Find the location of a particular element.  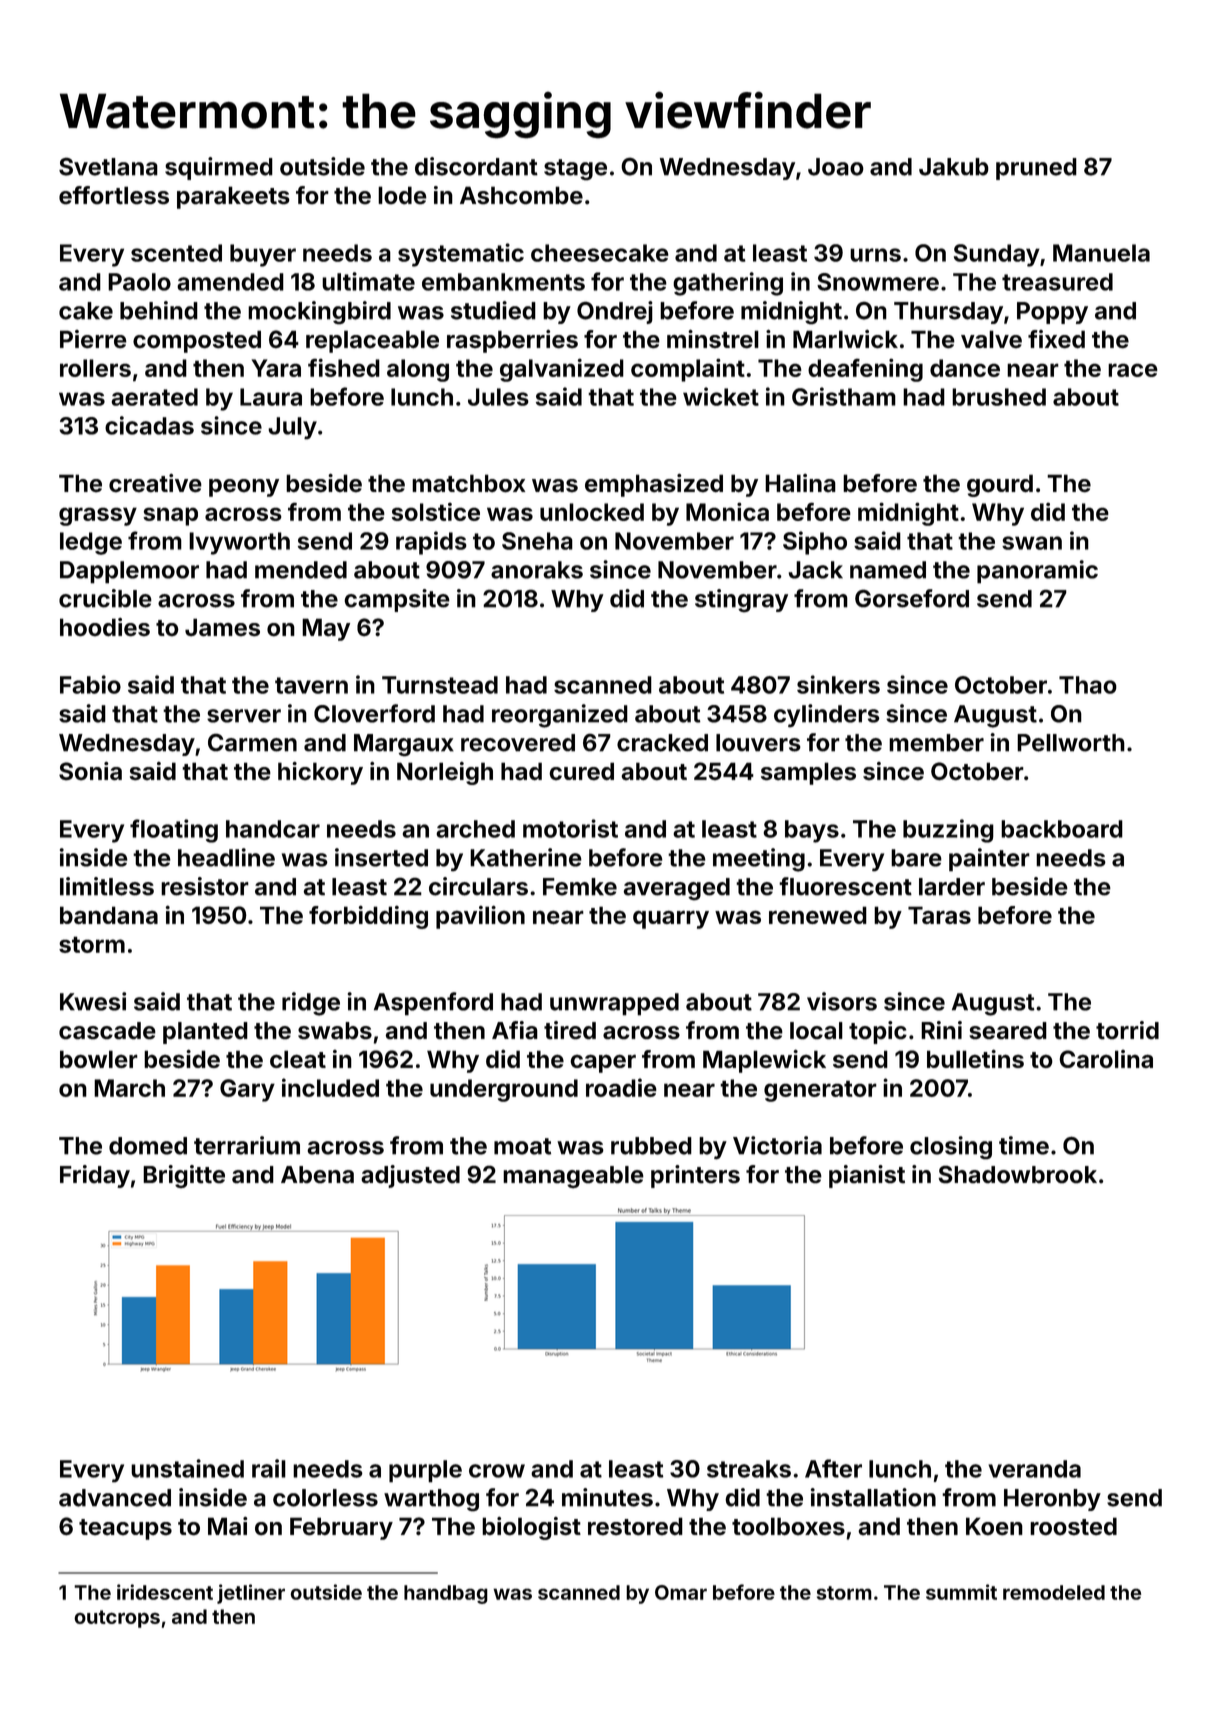

server is located at coordinates (244, 716).
